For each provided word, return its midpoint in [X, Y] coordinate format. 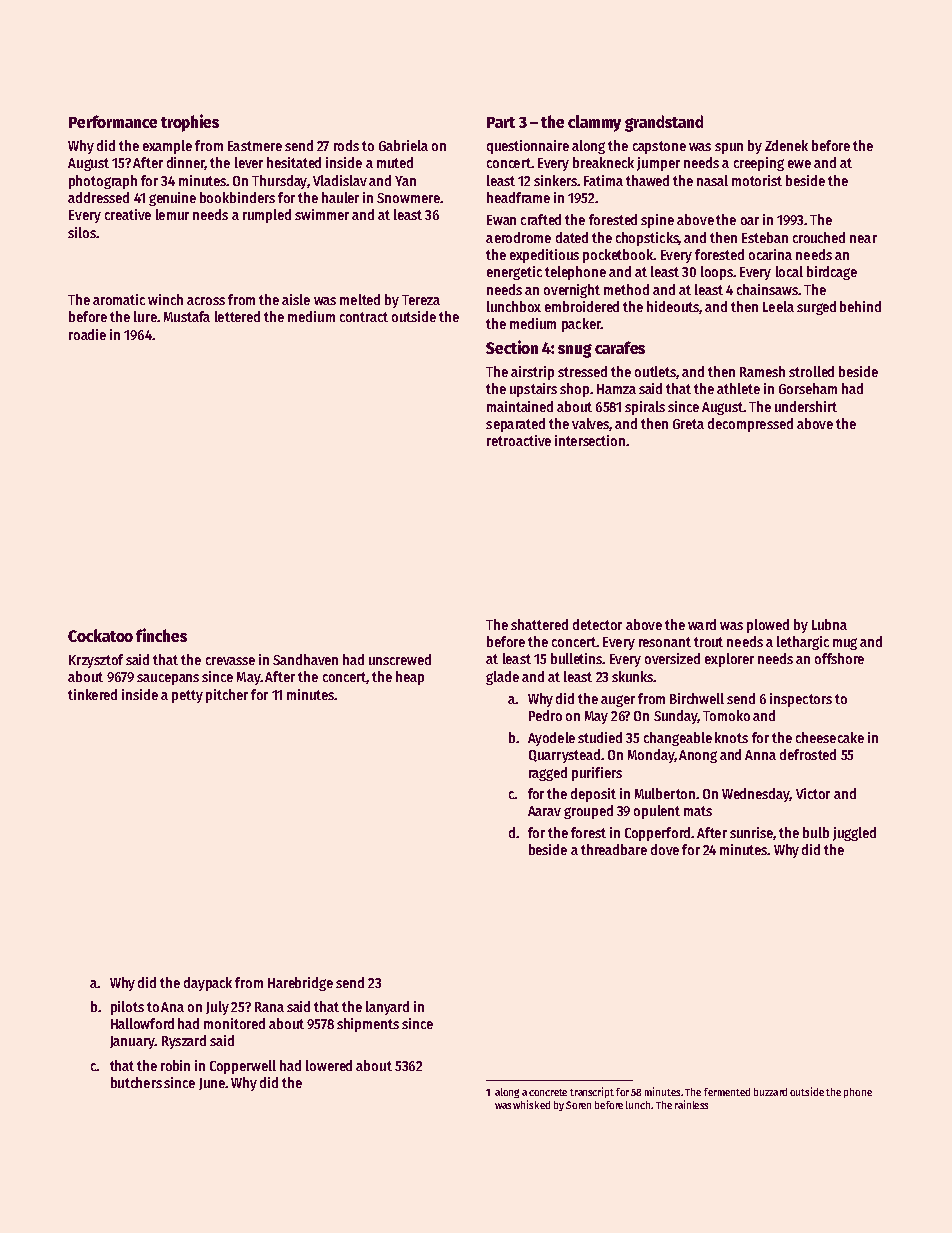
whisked [531, 1104]
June [212, 1084]
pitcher [227, 696]
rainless [691, 1104]
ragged [548, 774]
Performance [113, 121]
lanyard [387, 1008]
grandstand [664, 123]
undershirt [806, 406]
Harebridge [300, 984]
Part [501, 122]
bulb [816, 832]
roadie [87, 334]
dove [665, 849]
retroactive [519, 440]
